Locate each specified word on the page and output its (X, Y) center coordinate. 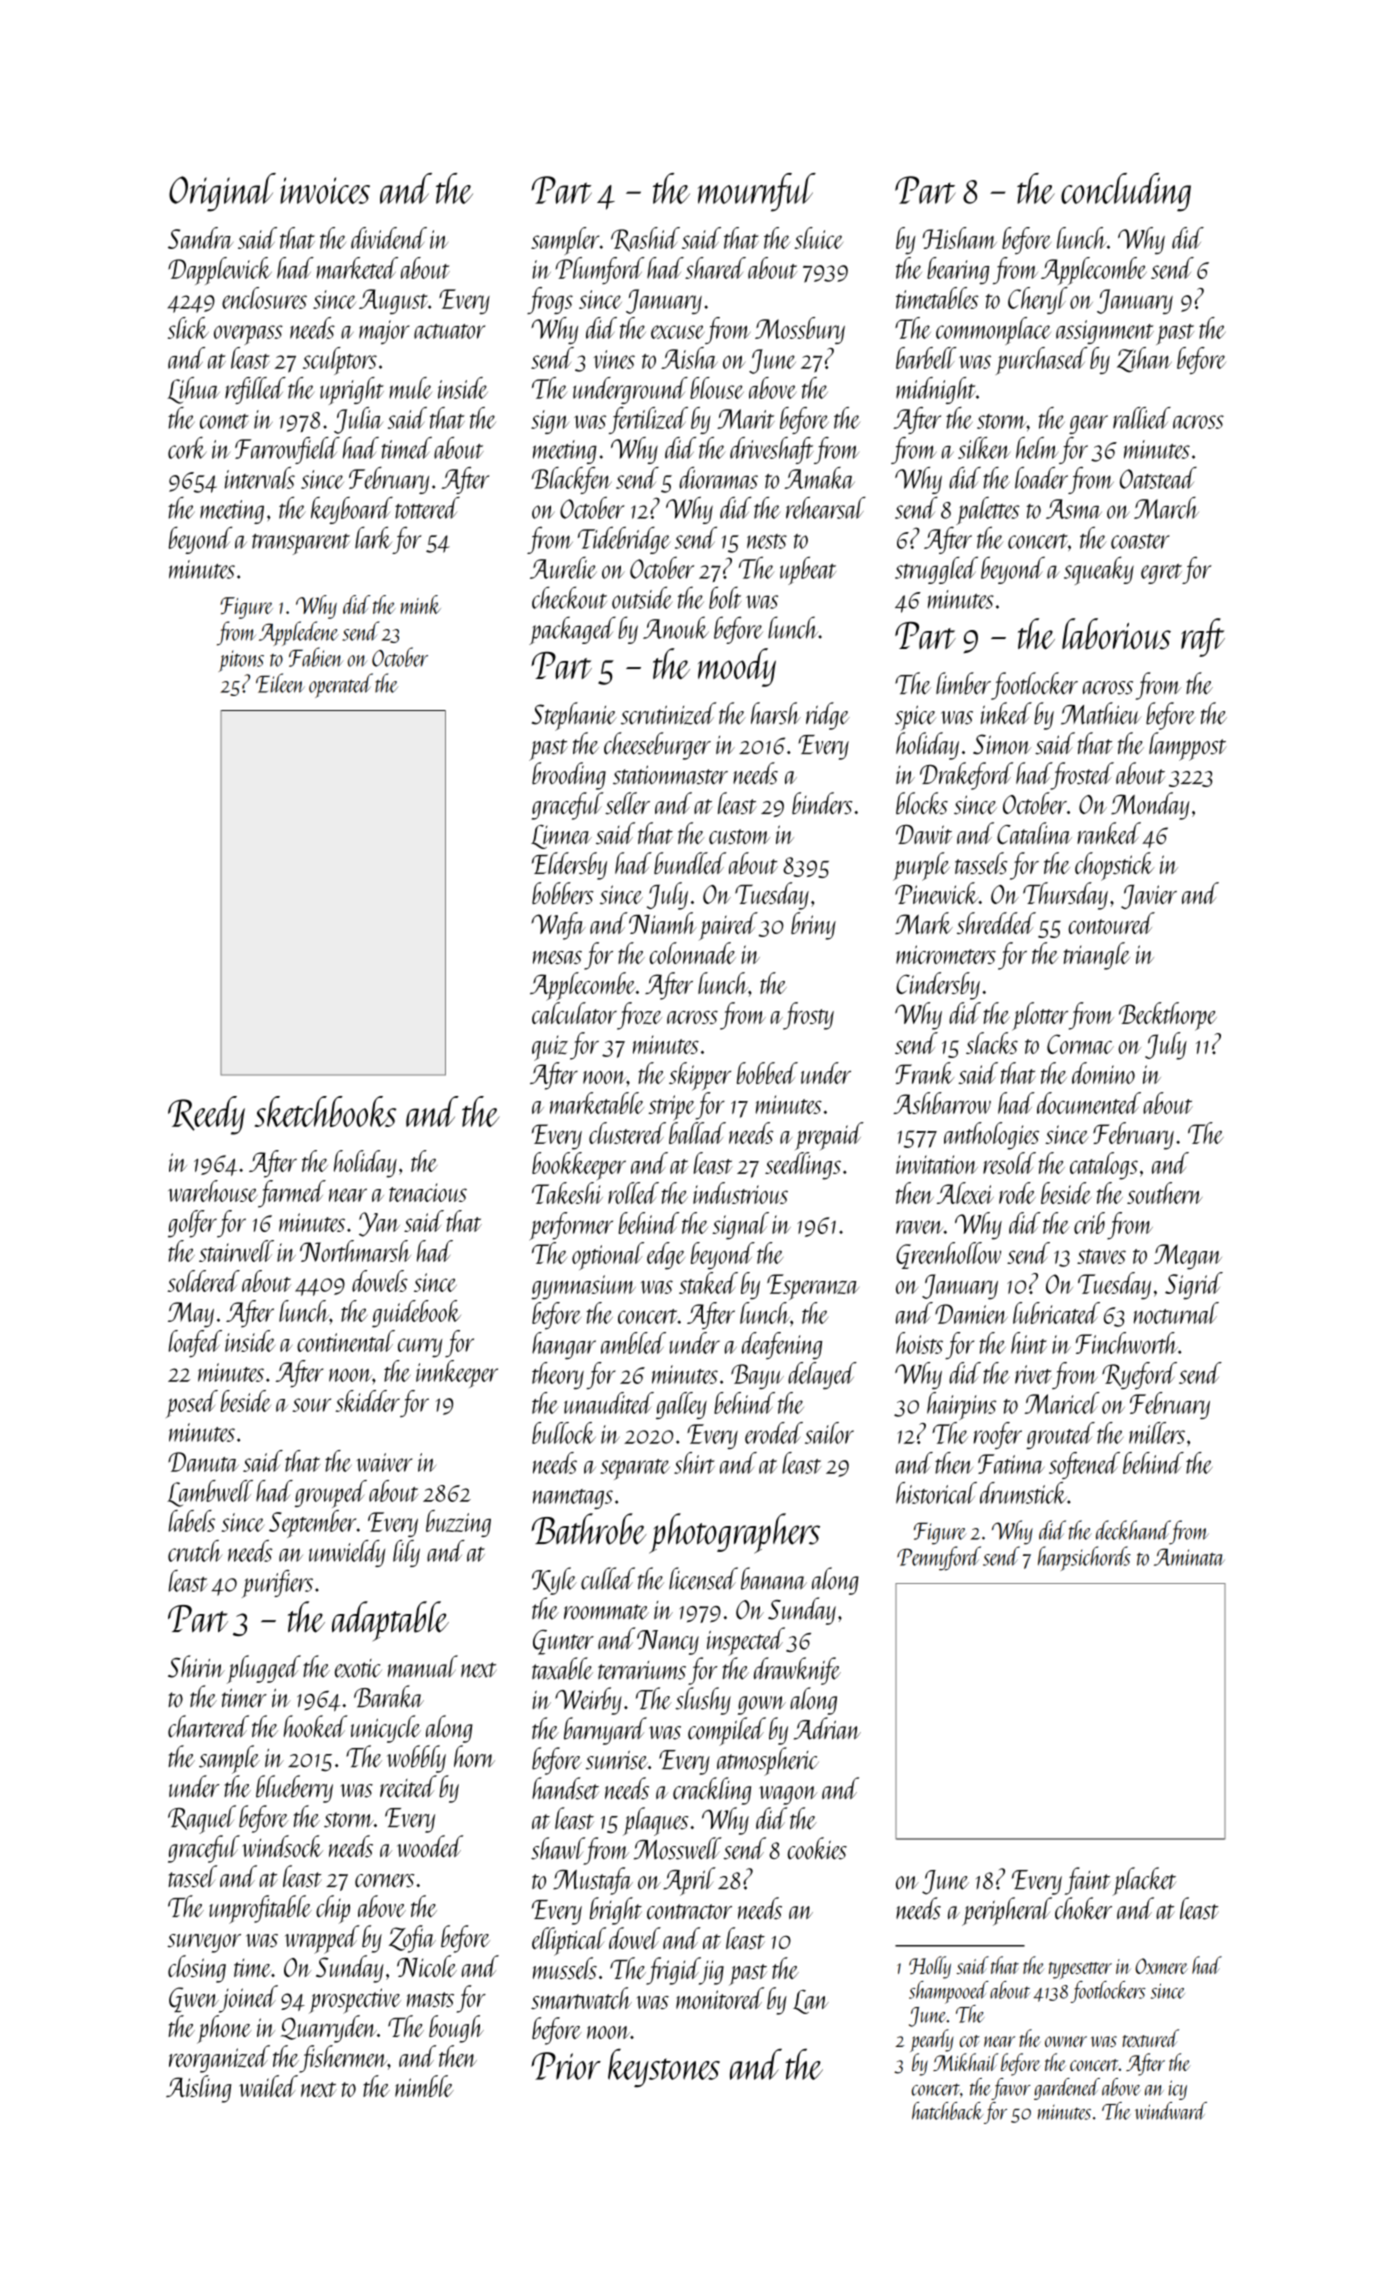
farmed (292, 1194)
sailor (829, 1433)
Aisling (199, 2089)
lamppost (1188, 746)
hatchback (948, 2111)
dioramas (718, 478)
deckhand (1133, 1530)
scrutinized (669, 713)
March (1166, 508)
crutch (195, 1551)
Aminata (1189, 1557)
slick (188, 328)
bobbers (563, 893)
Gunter (563, 1642)
